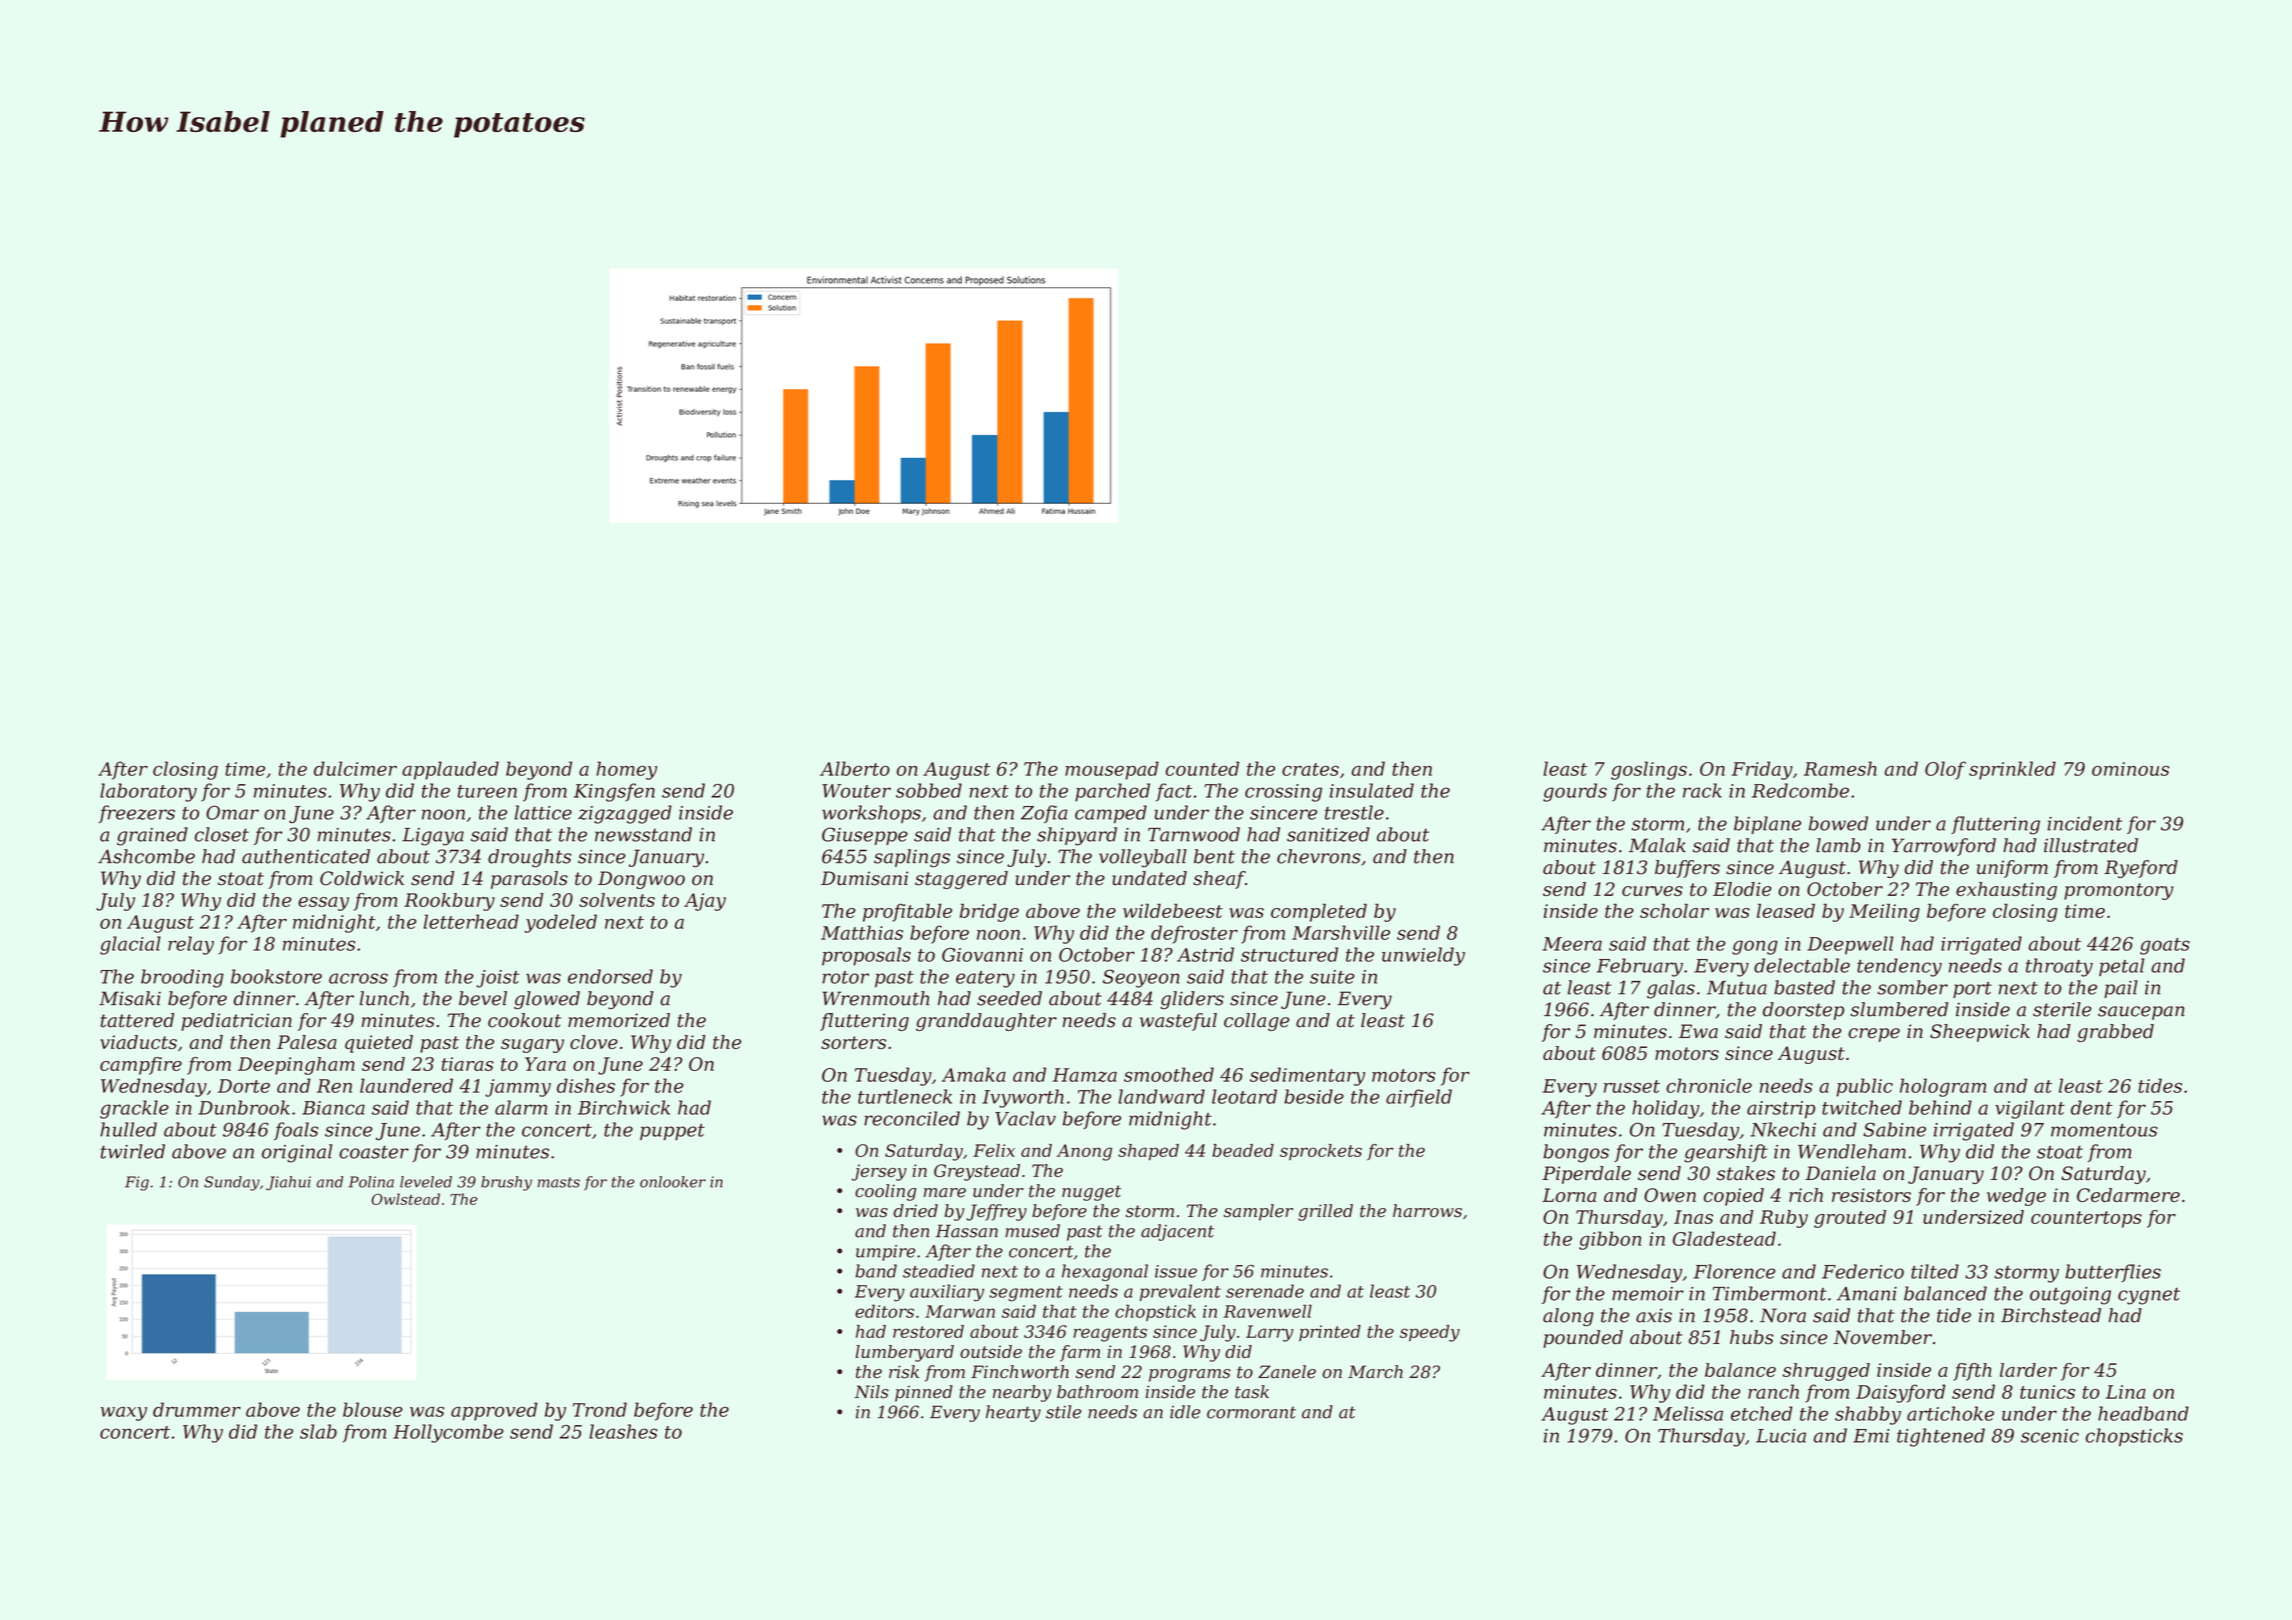 Image resolution: width=2292 pixels, height=1620 pixels. What do you see at coordinates (405, 1199) in the screenshot?
I see `Owlstead` at bounding box center [405, 1199].
